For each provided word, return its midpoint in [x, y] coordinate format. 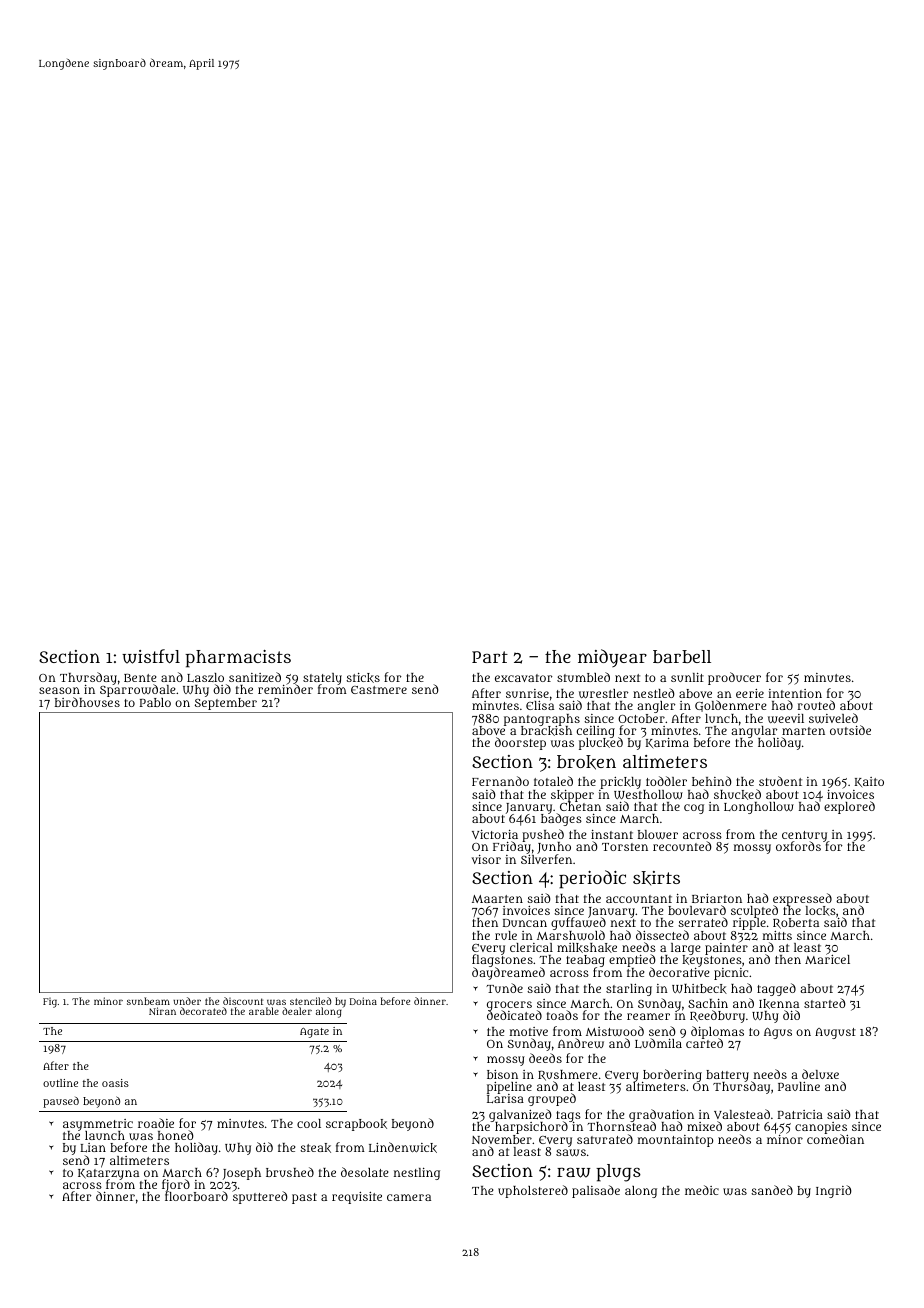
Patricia [800, 1114]
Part [490, 657]
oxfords [798, 846]
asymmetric [98, 1125]
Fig [50, 1003]
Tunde [504, 988]
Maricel [827, 959]
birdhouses [87, 702]
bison [502, 1074]
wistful [151, 656]
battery [727, 1076]
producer [734, 678]
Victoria [495, 834]
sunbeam [148, 1001]
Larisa [505, 1099]
